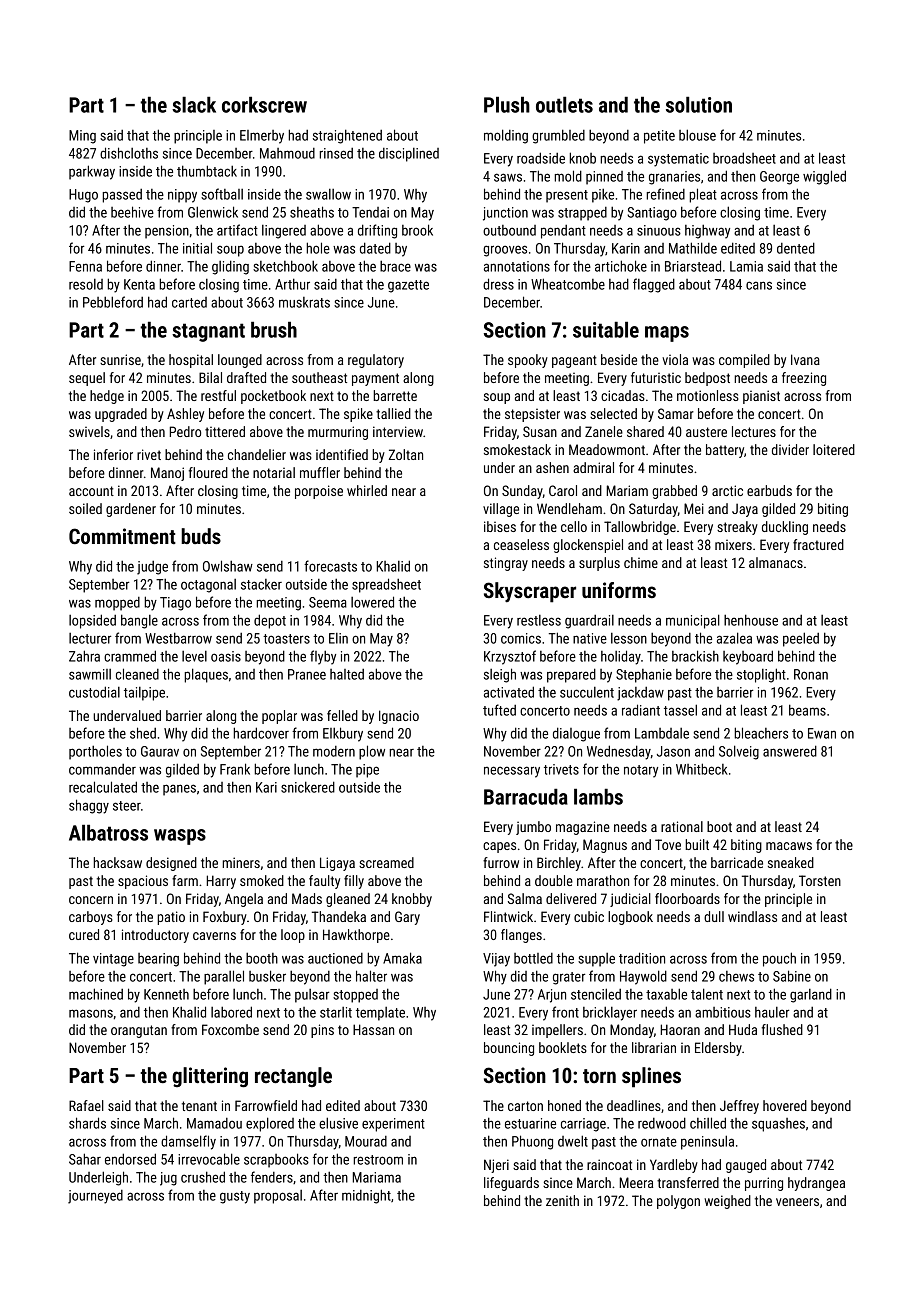  I want to click on slack, so click(194, 104).
